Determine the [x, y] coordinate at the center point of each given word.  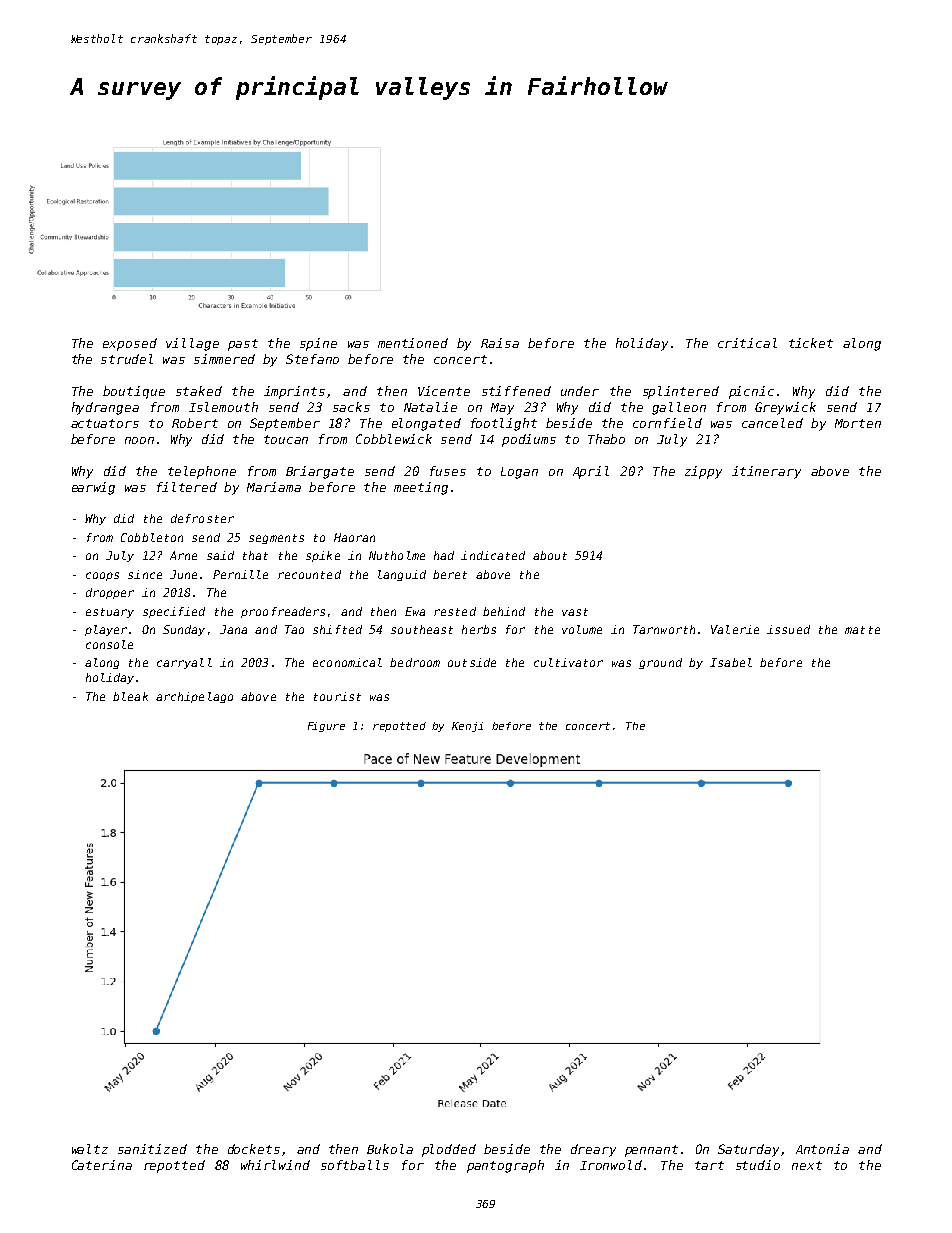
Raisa [500, 343]
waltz [90, 1149]
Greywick [785, 408]
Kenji [467, 727]
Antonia [822, 1149]
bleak [130, 696]
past [243, 345]
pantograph [505, 1166]
